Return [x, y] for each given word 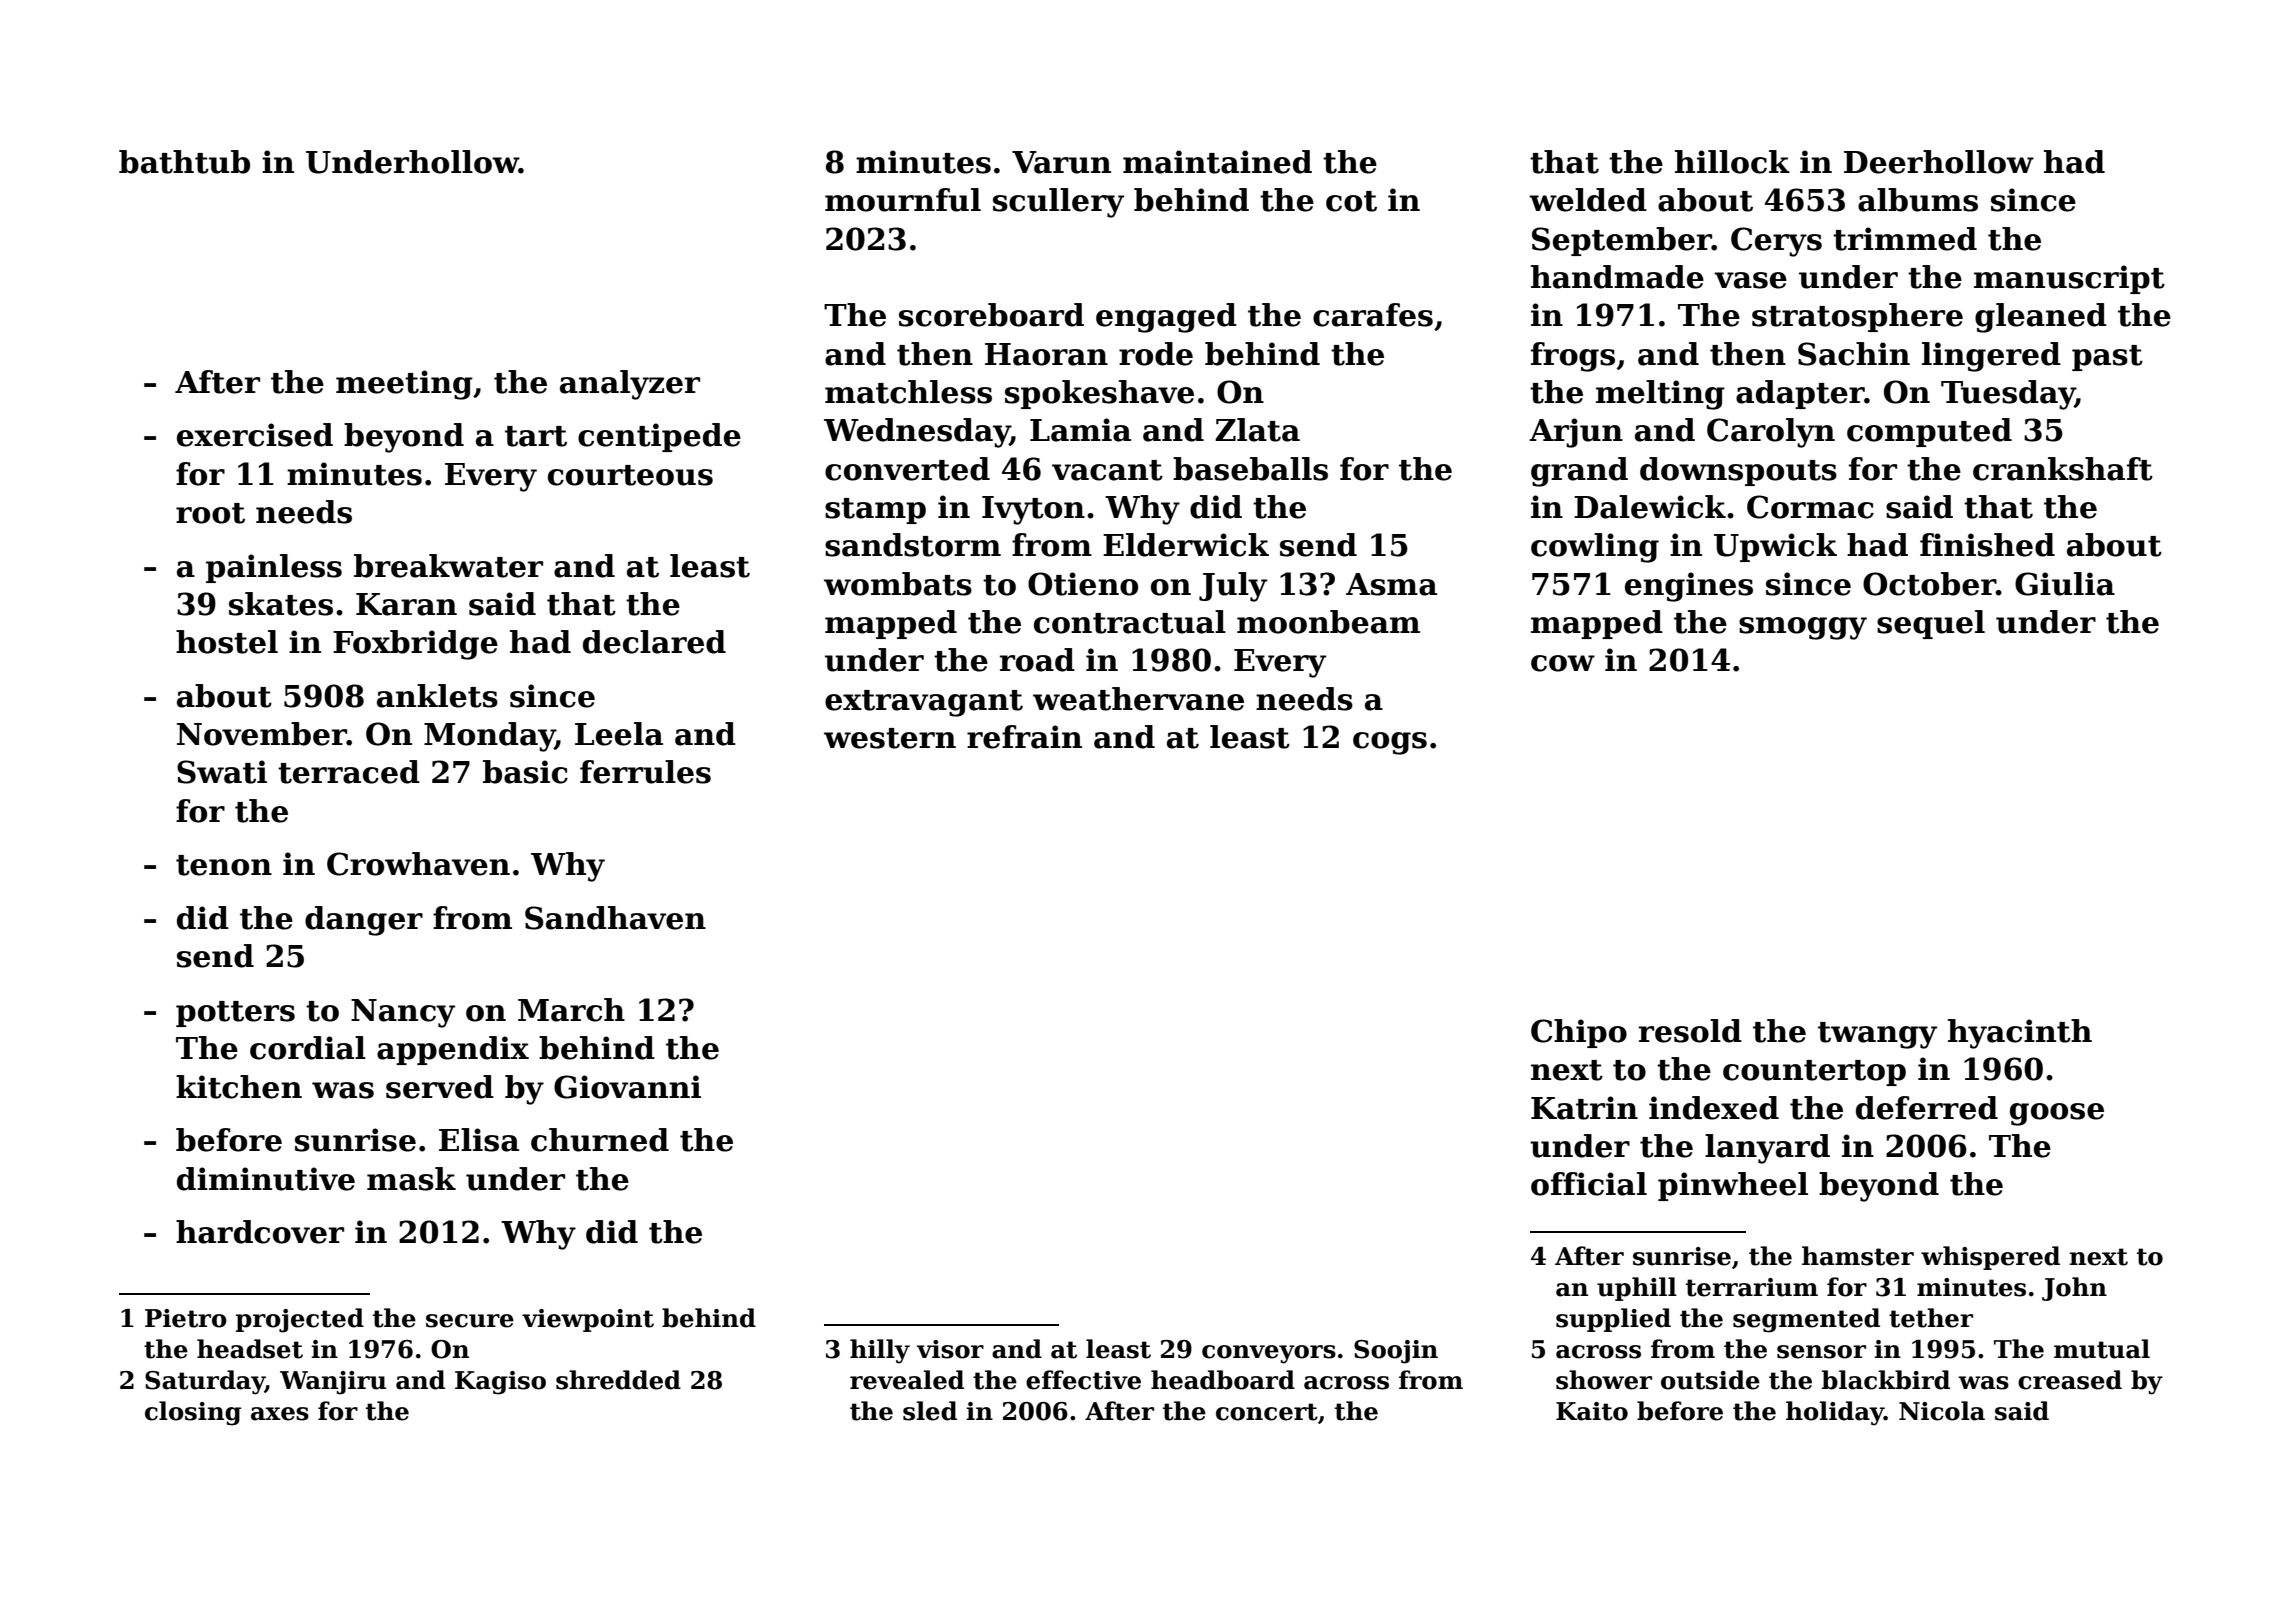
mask [411, 1179]
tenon [224, 865]
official [1589, 1184]
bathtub [184, 162]
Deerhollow [1939, 162]
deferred [1927, 1108]
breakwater [448, 566]
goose [2057, 1114]
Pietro [186, 1318]
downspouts [1738, 471]
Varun [1061, 162]
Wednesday [917, 433]
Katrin [1584, 1108]
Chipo [1579, 1033]
